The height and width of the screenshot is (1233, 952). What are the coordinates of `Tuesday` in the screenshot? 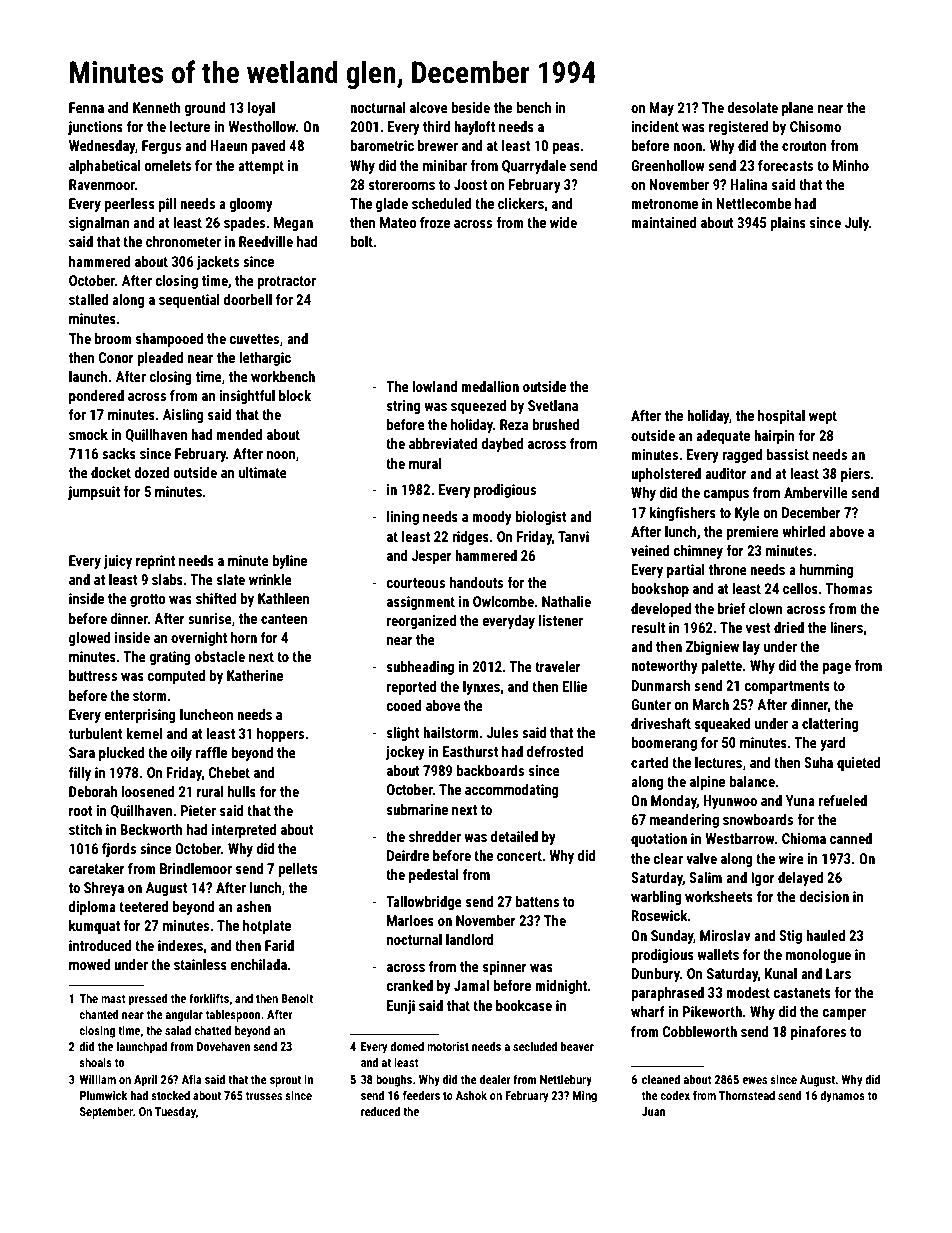 It's located at (175, 1112).
